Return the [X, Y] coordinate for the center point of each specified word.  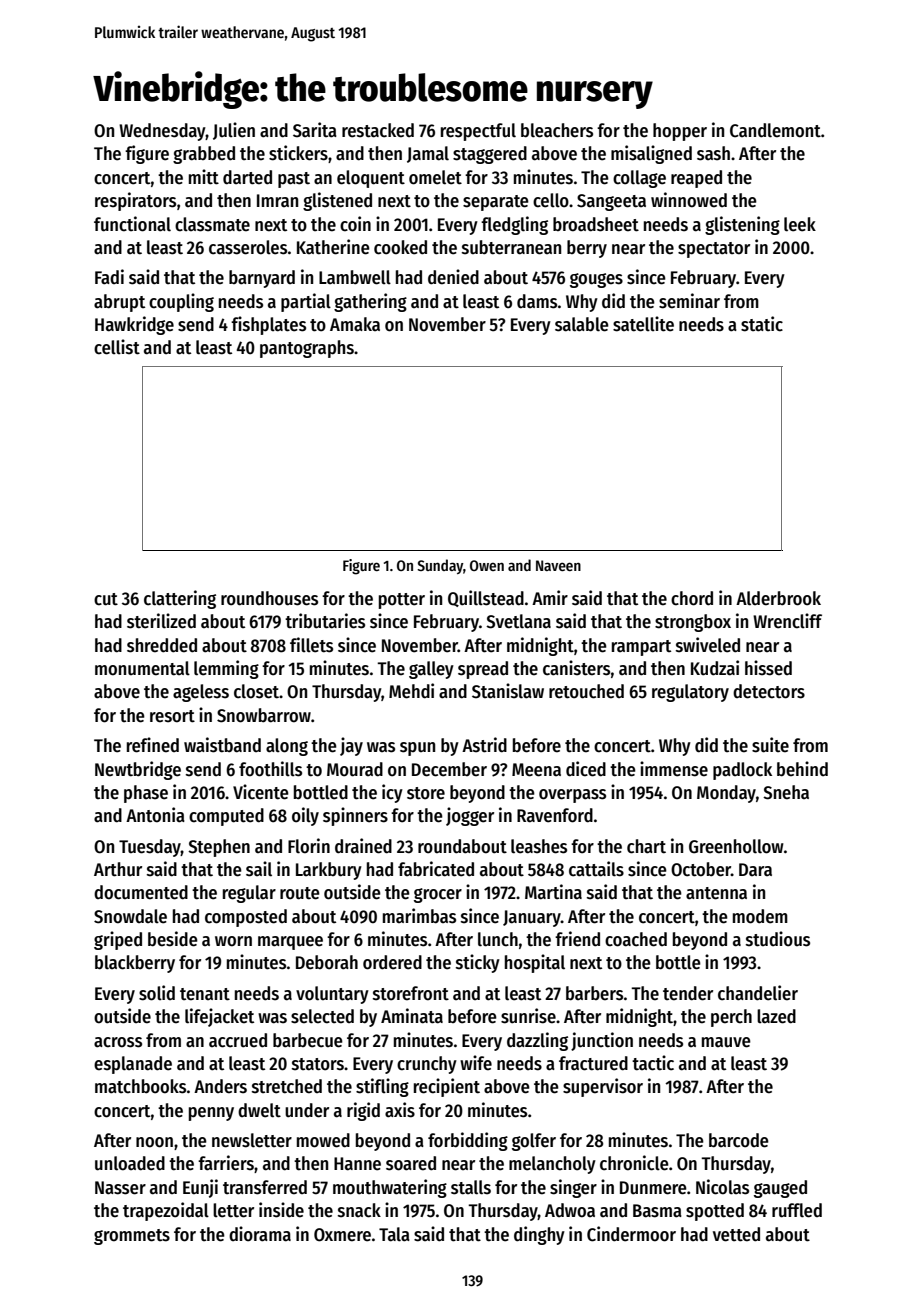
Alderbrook [778, 598]
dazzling [537, 1041]
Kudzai [715, 668]
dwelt [259, 1110]
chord [692, 598]
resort [172, 716]
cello [551, 200]
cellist [117, 347]
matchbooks [140, 1086]
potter [402, 601]
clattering [180, 599]
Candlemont [775, 130]
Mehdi [411, 691]
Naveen [558, 565]
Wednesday [162, 132]
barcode [739, 1140]
